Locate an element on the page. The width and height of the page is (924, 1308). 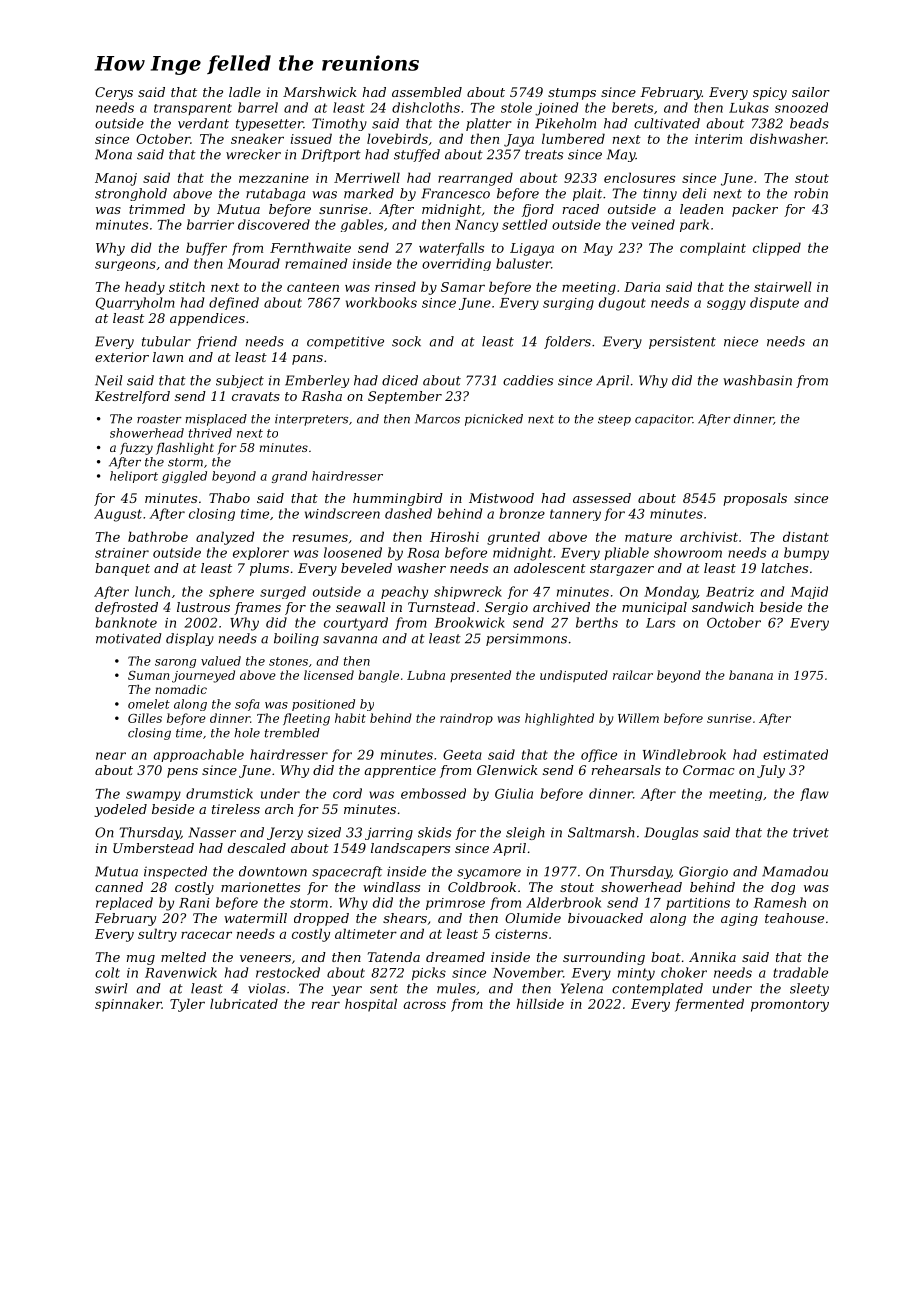
dugout is located at coordinates (622, 304).
